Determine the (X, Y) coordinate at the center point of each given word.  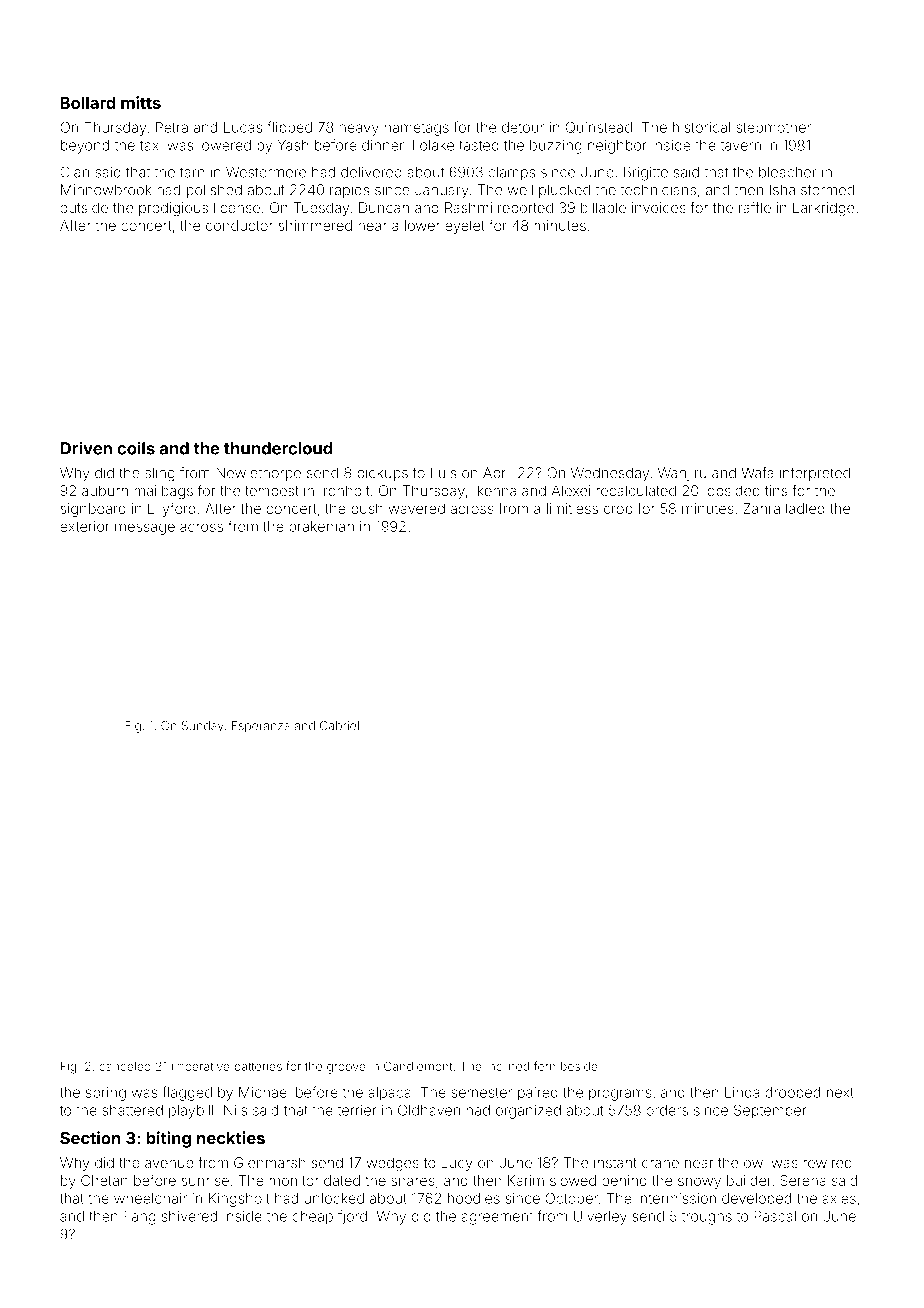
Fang (140, 1218)
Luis (443, 473)
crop (618, 511)
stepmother (773, 129)
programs (620, 1095)
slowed (573, 1180)
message (145, 529)
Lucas (243, 127)
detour (523, 127)
